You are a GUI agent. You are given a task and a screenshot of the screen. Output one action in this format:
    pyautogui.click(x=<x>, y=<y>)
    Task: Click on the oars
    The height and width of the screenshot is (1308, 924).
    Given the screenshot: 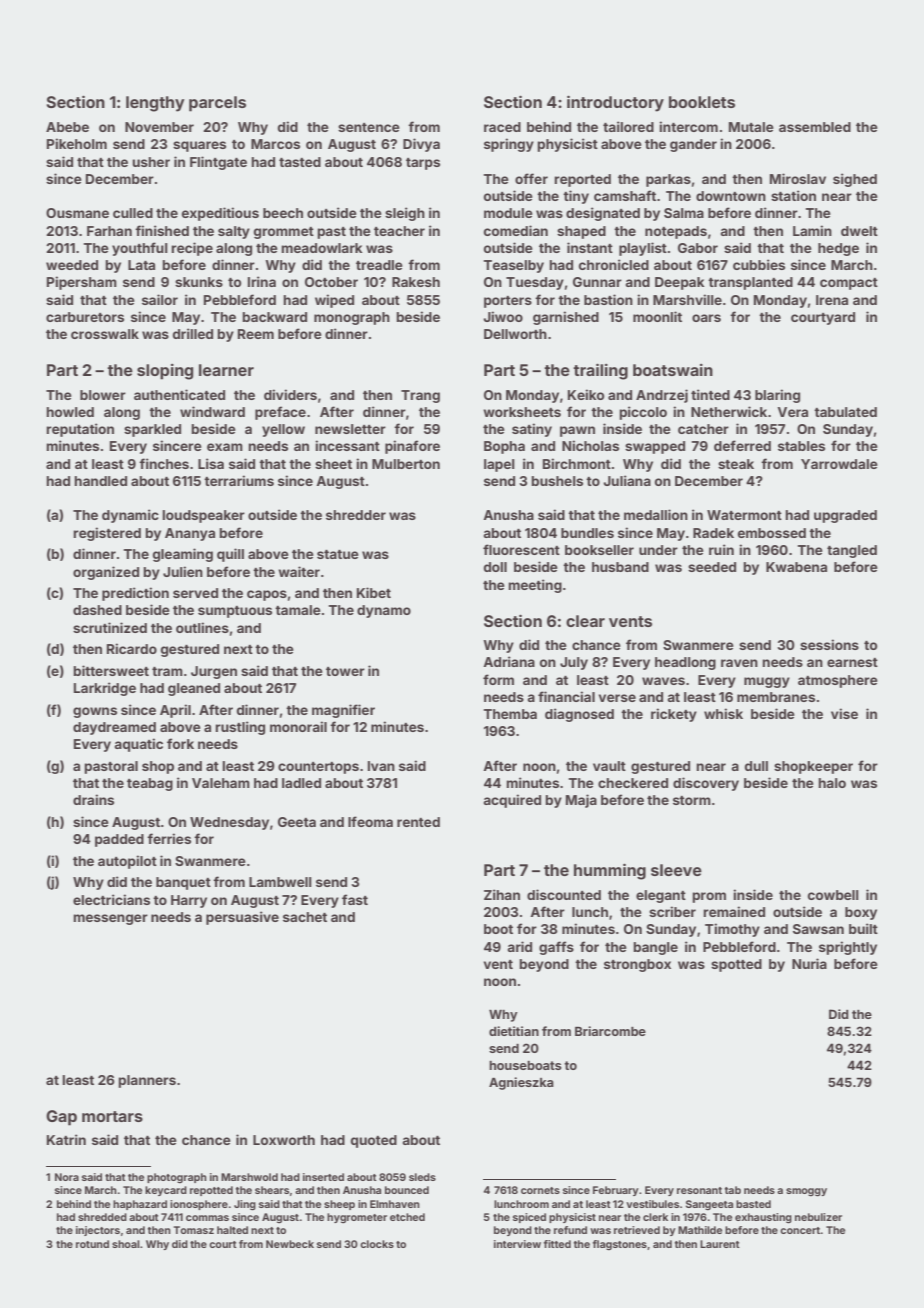 What is the action you would take?
    pyautogui.click(x=706, y=318)
